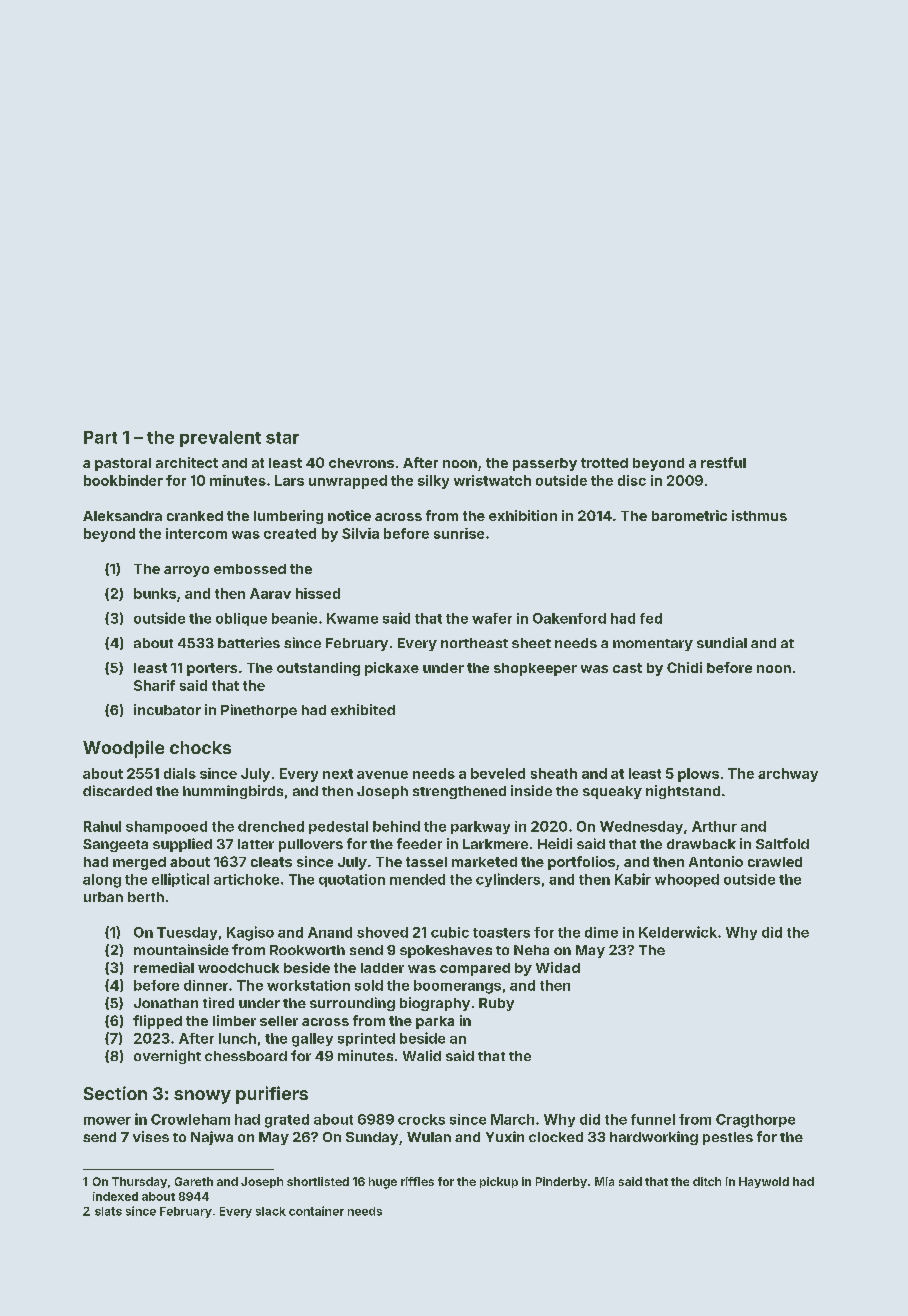 The height and width of the screenshot is (1316, 908). I want to click on Pinethorpe, so click(259, 711).
